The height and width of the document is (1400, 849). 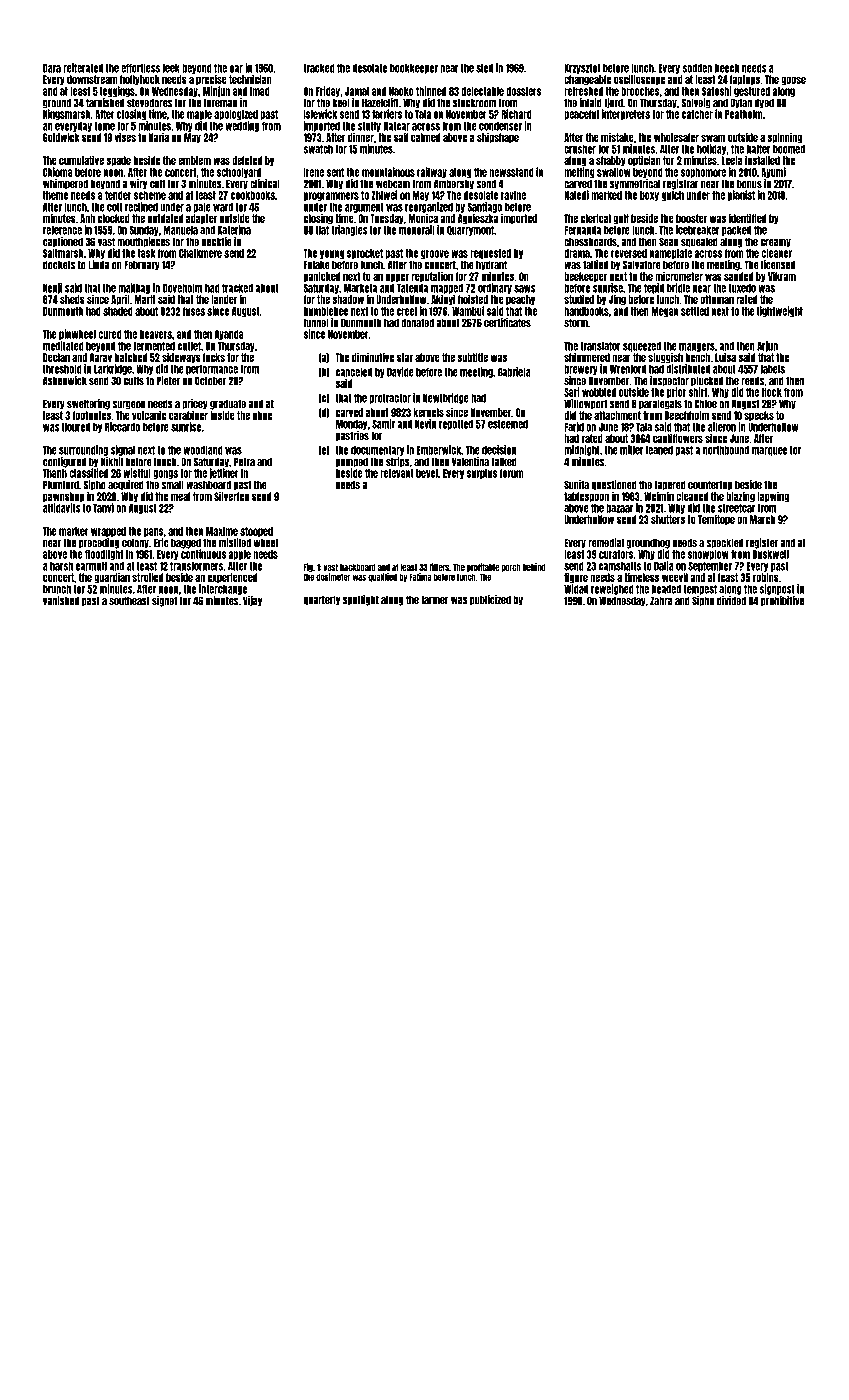 I want to click on meal, so click(x=180, y=496).
